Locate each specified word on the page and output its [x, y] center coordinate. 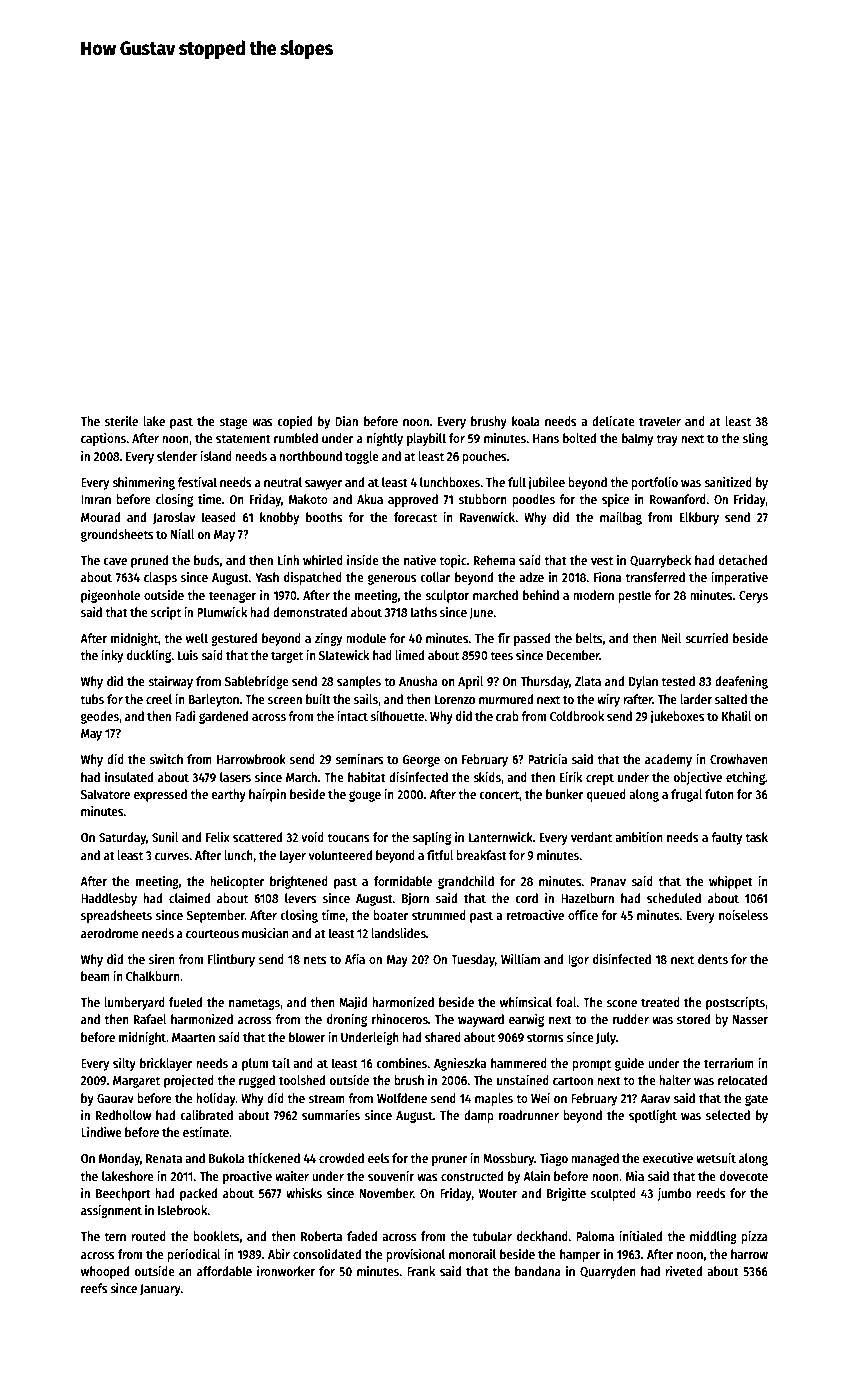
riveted [683, 1271]
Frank [421, 1271]
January [160, 1290]
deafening [741, 682]
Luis [188, 655]
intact [352, 716]
